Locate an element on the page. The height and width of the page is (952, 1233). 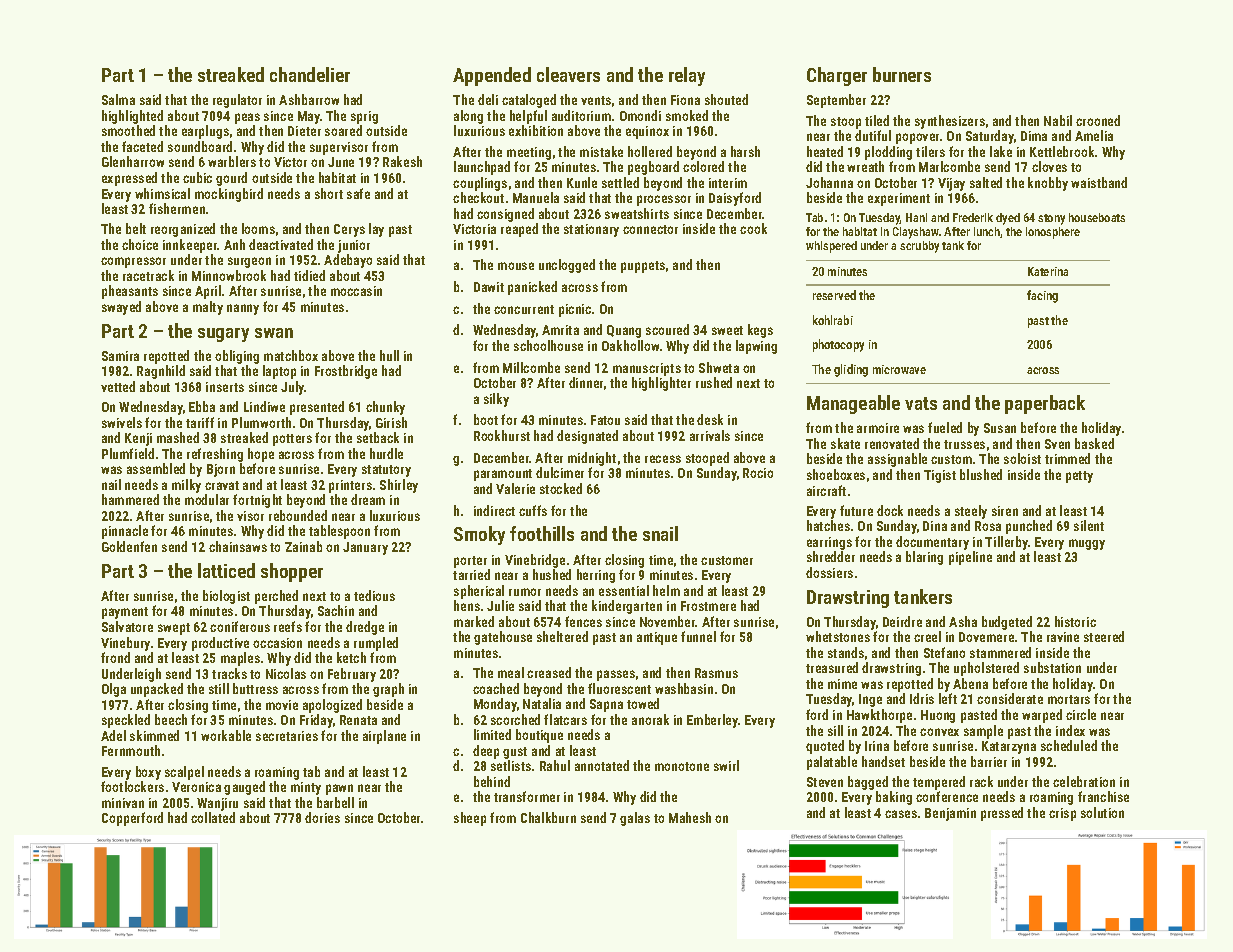
Glenharrow is located at coordinates (133, 161).
